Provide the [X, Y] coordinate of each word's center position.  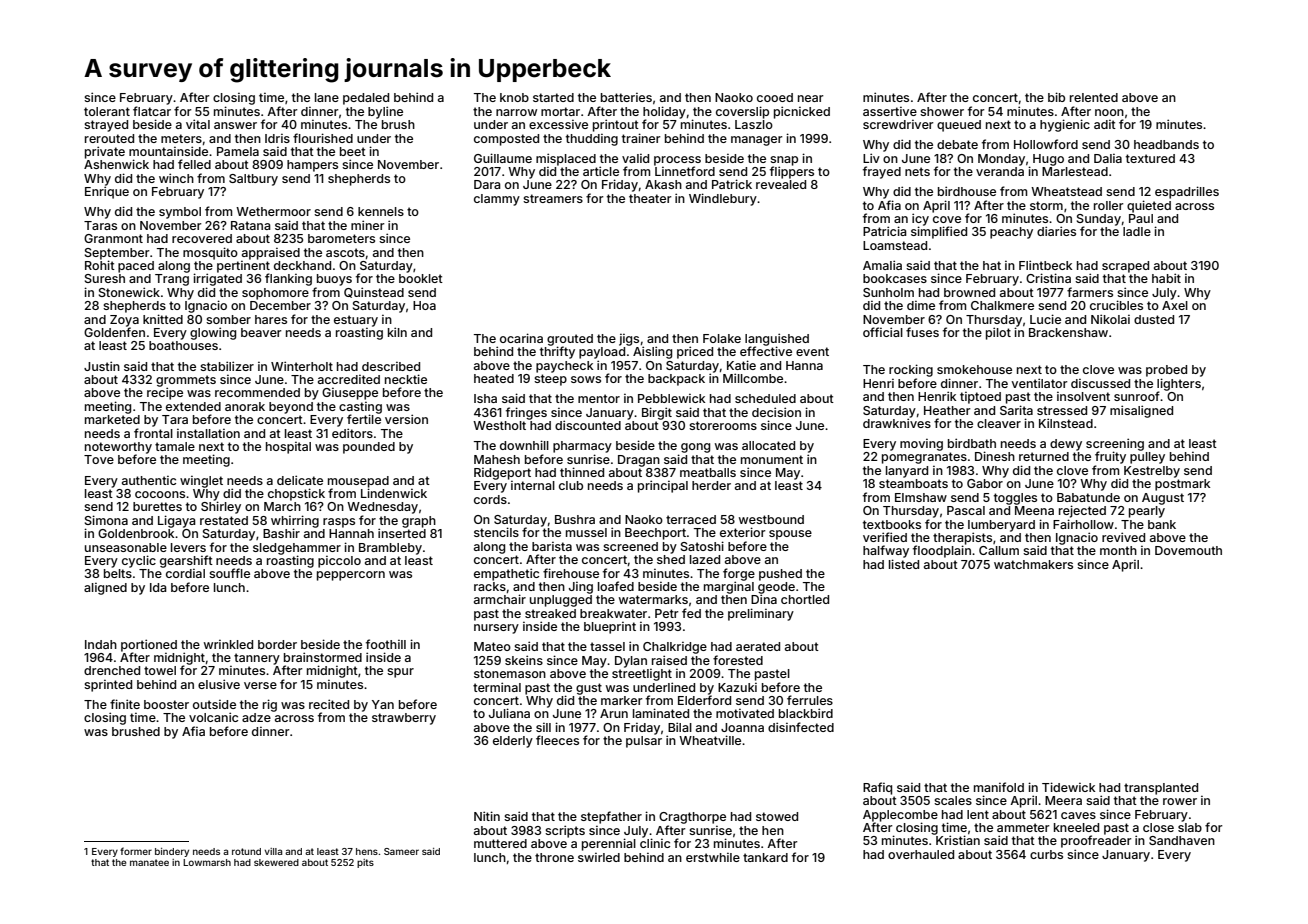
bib [1056, 97]
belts [118, 573]
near [811, 98]
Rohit [100, 265]
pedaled [366, 99]
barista [552, 546]
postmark [1182, 485]
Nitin [487, 816]
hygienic [1065, 125]
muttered [500, 843]
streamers [553, 198]
